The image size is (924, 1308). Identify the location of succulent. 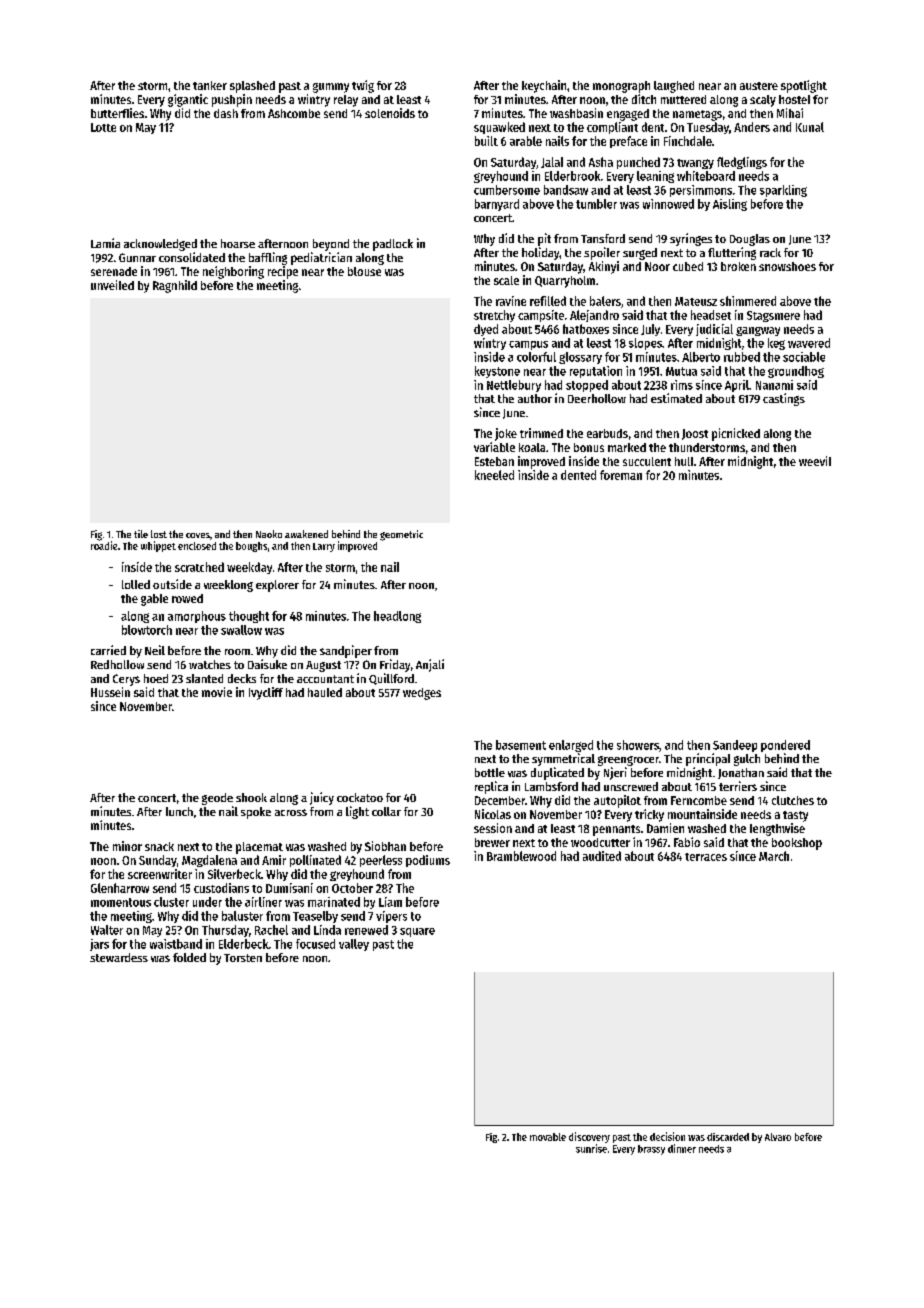
(647, 461).
